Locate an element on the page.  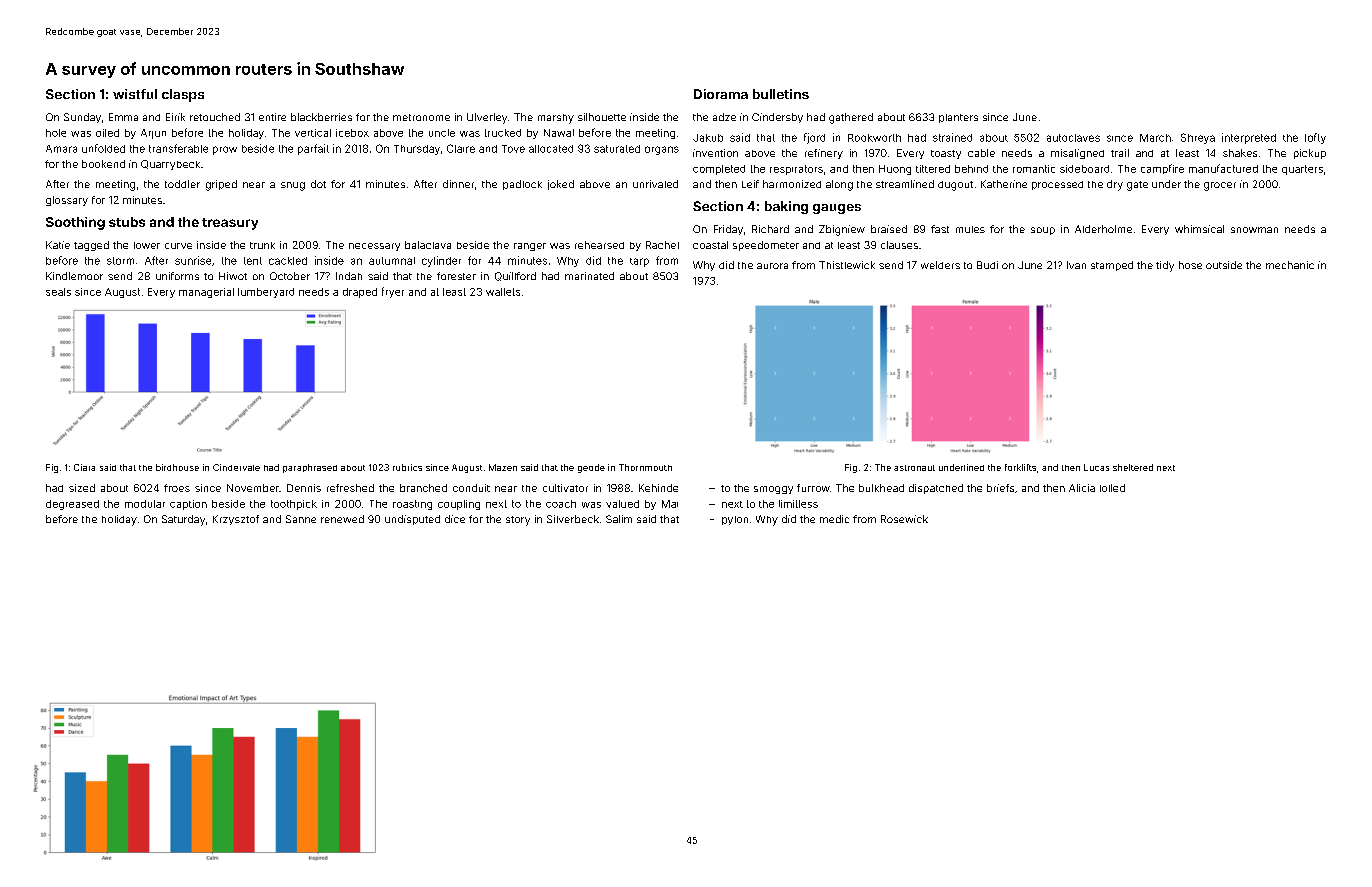
wallets is located at coordinates (503, 292).
